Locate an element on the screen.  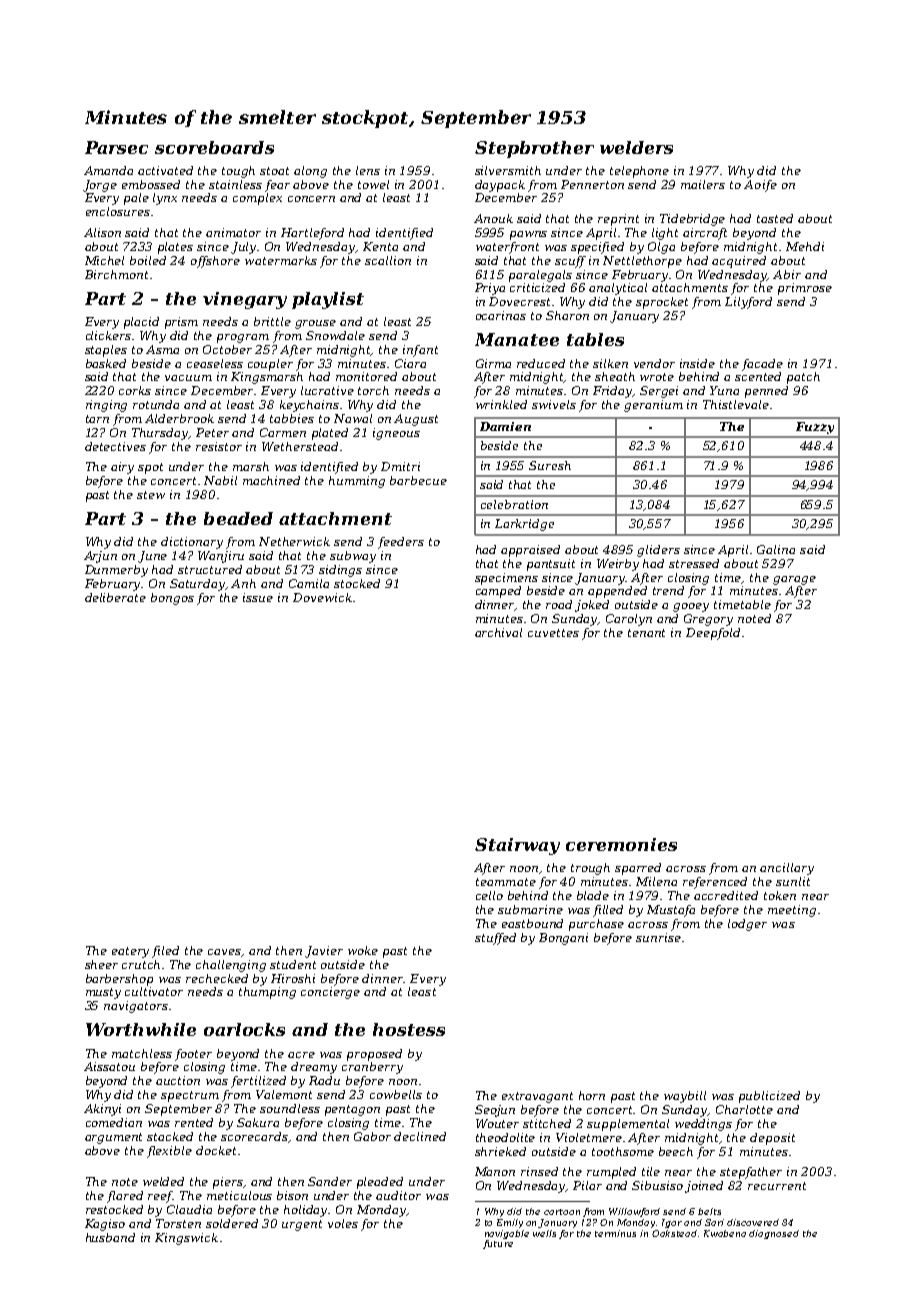
pawns is located at coordinates (528, 235).
